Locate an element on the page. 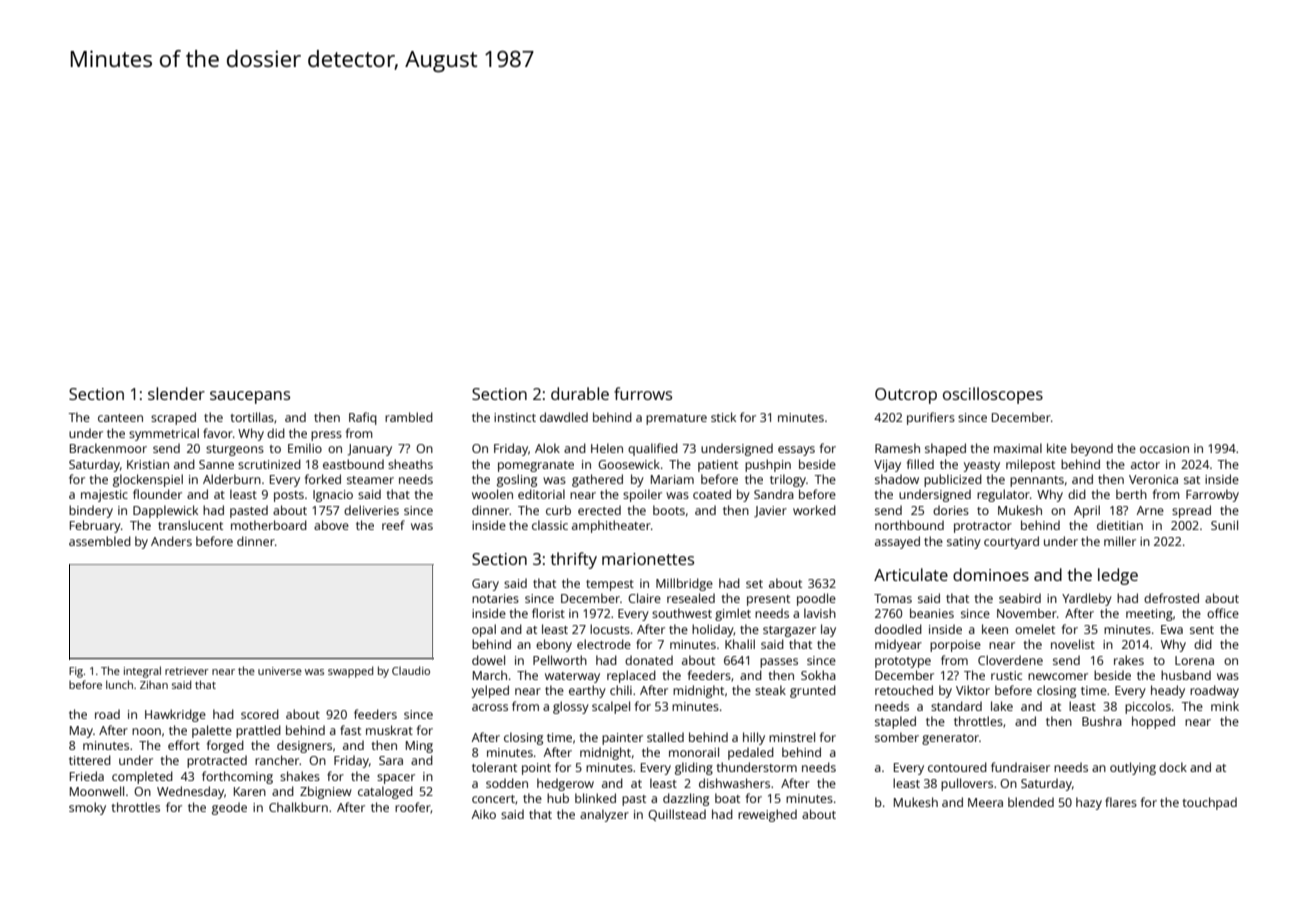  assembled is located at coordinates (100, 541).
